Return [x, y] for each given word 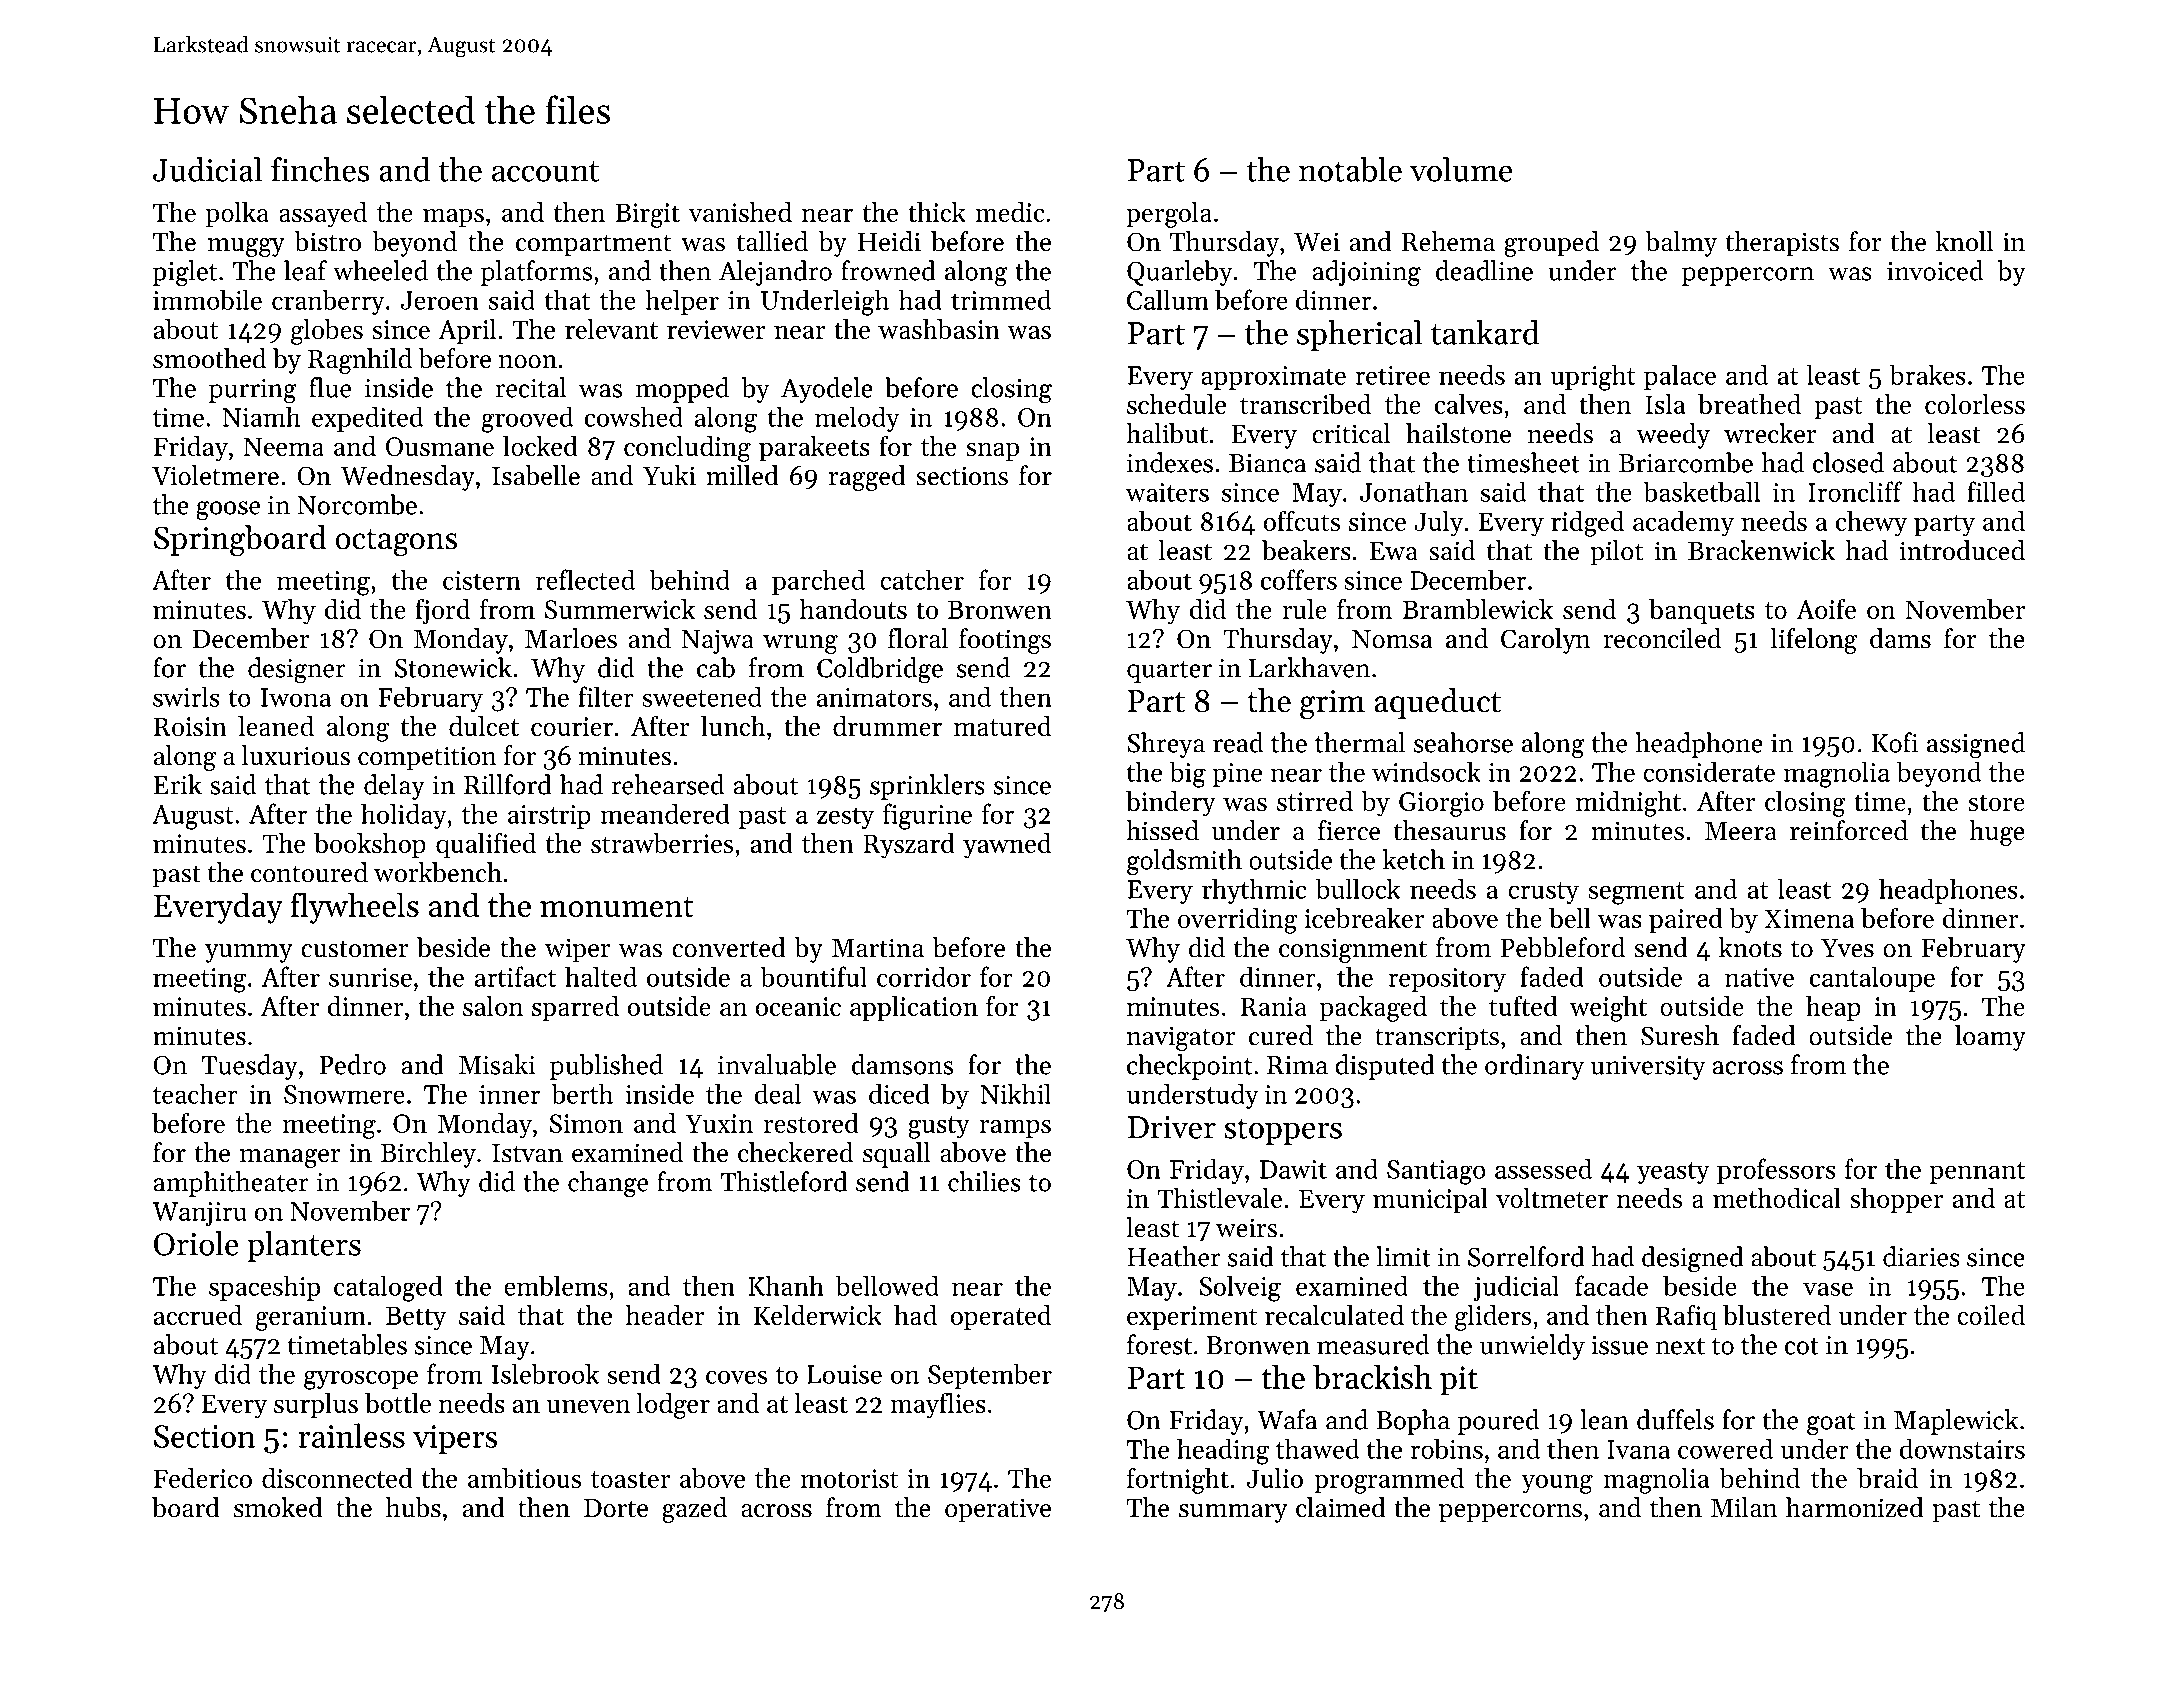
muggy [246, 247]
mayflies [938, 1405]
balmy [1681, 244]
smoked [278, 1507]
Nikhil [1016, 1093]
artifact [515, 976]
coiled [1991, 1315]
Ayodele [827, 390]
